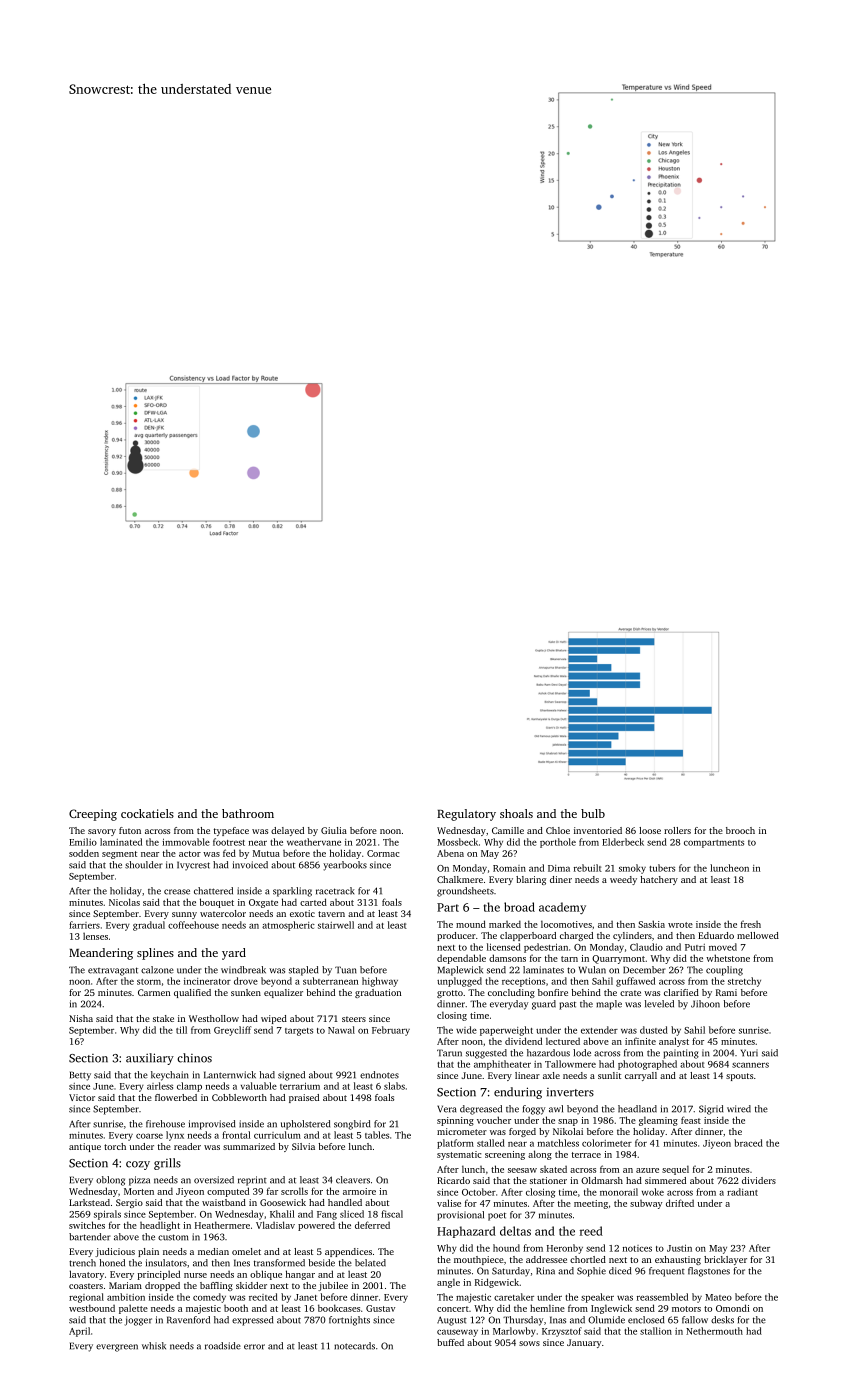 This screenshot has height=1400, width=849. What do you see at coordinates (187, 1146) in the screenshot?
I see `reader` at bounding box center [187, 1146].
